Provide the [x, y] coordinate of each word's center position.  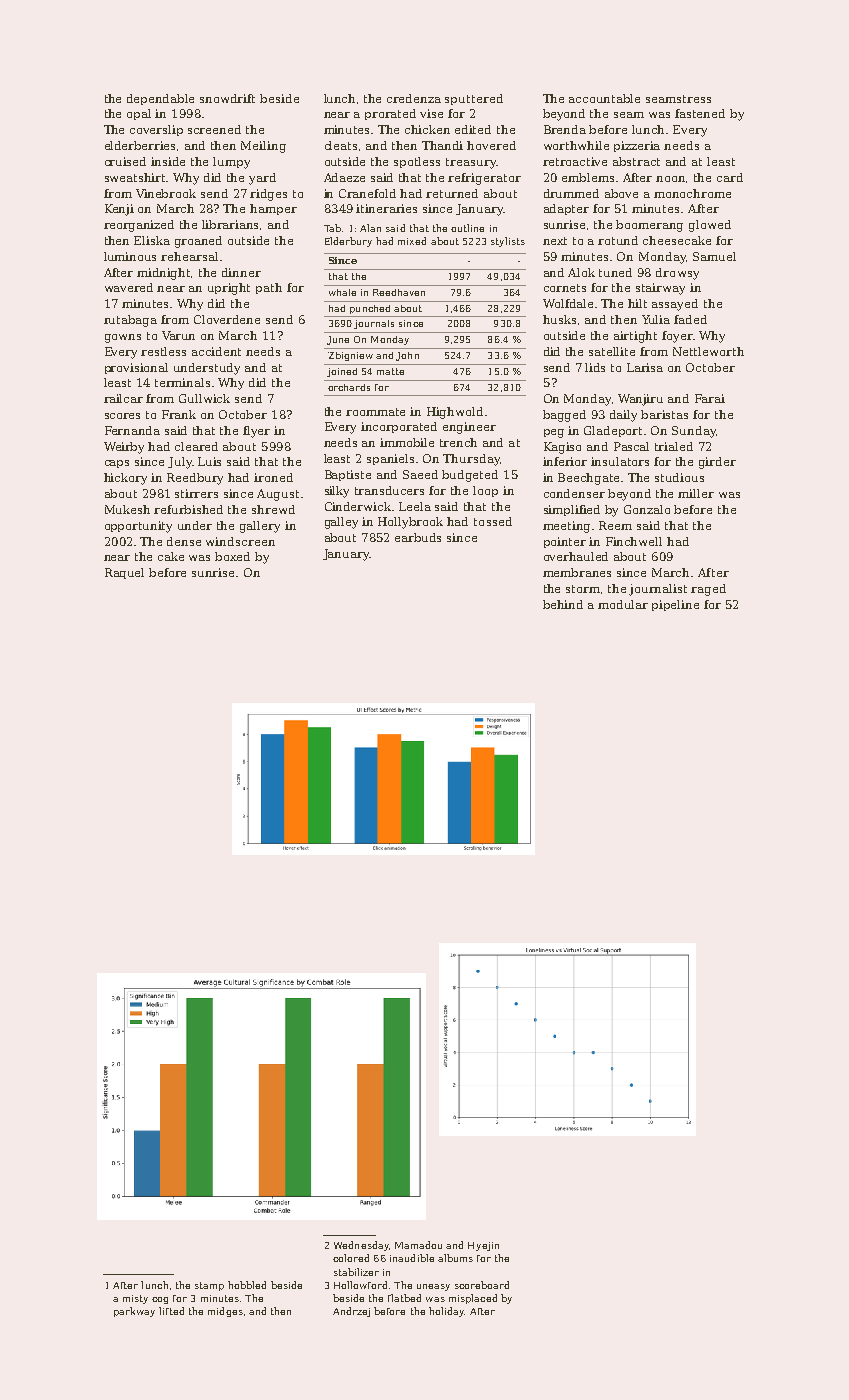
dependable [160, 99]
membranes [577, 572]
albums [455, 1258]
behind [563, 604]
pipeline [675, 605]
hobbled [247, 1285]
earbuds [418, 537]
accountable [604, 98]
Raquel [124, 573]
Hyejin [483, 1246]
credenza [414, 98]
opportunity [138, 527]
